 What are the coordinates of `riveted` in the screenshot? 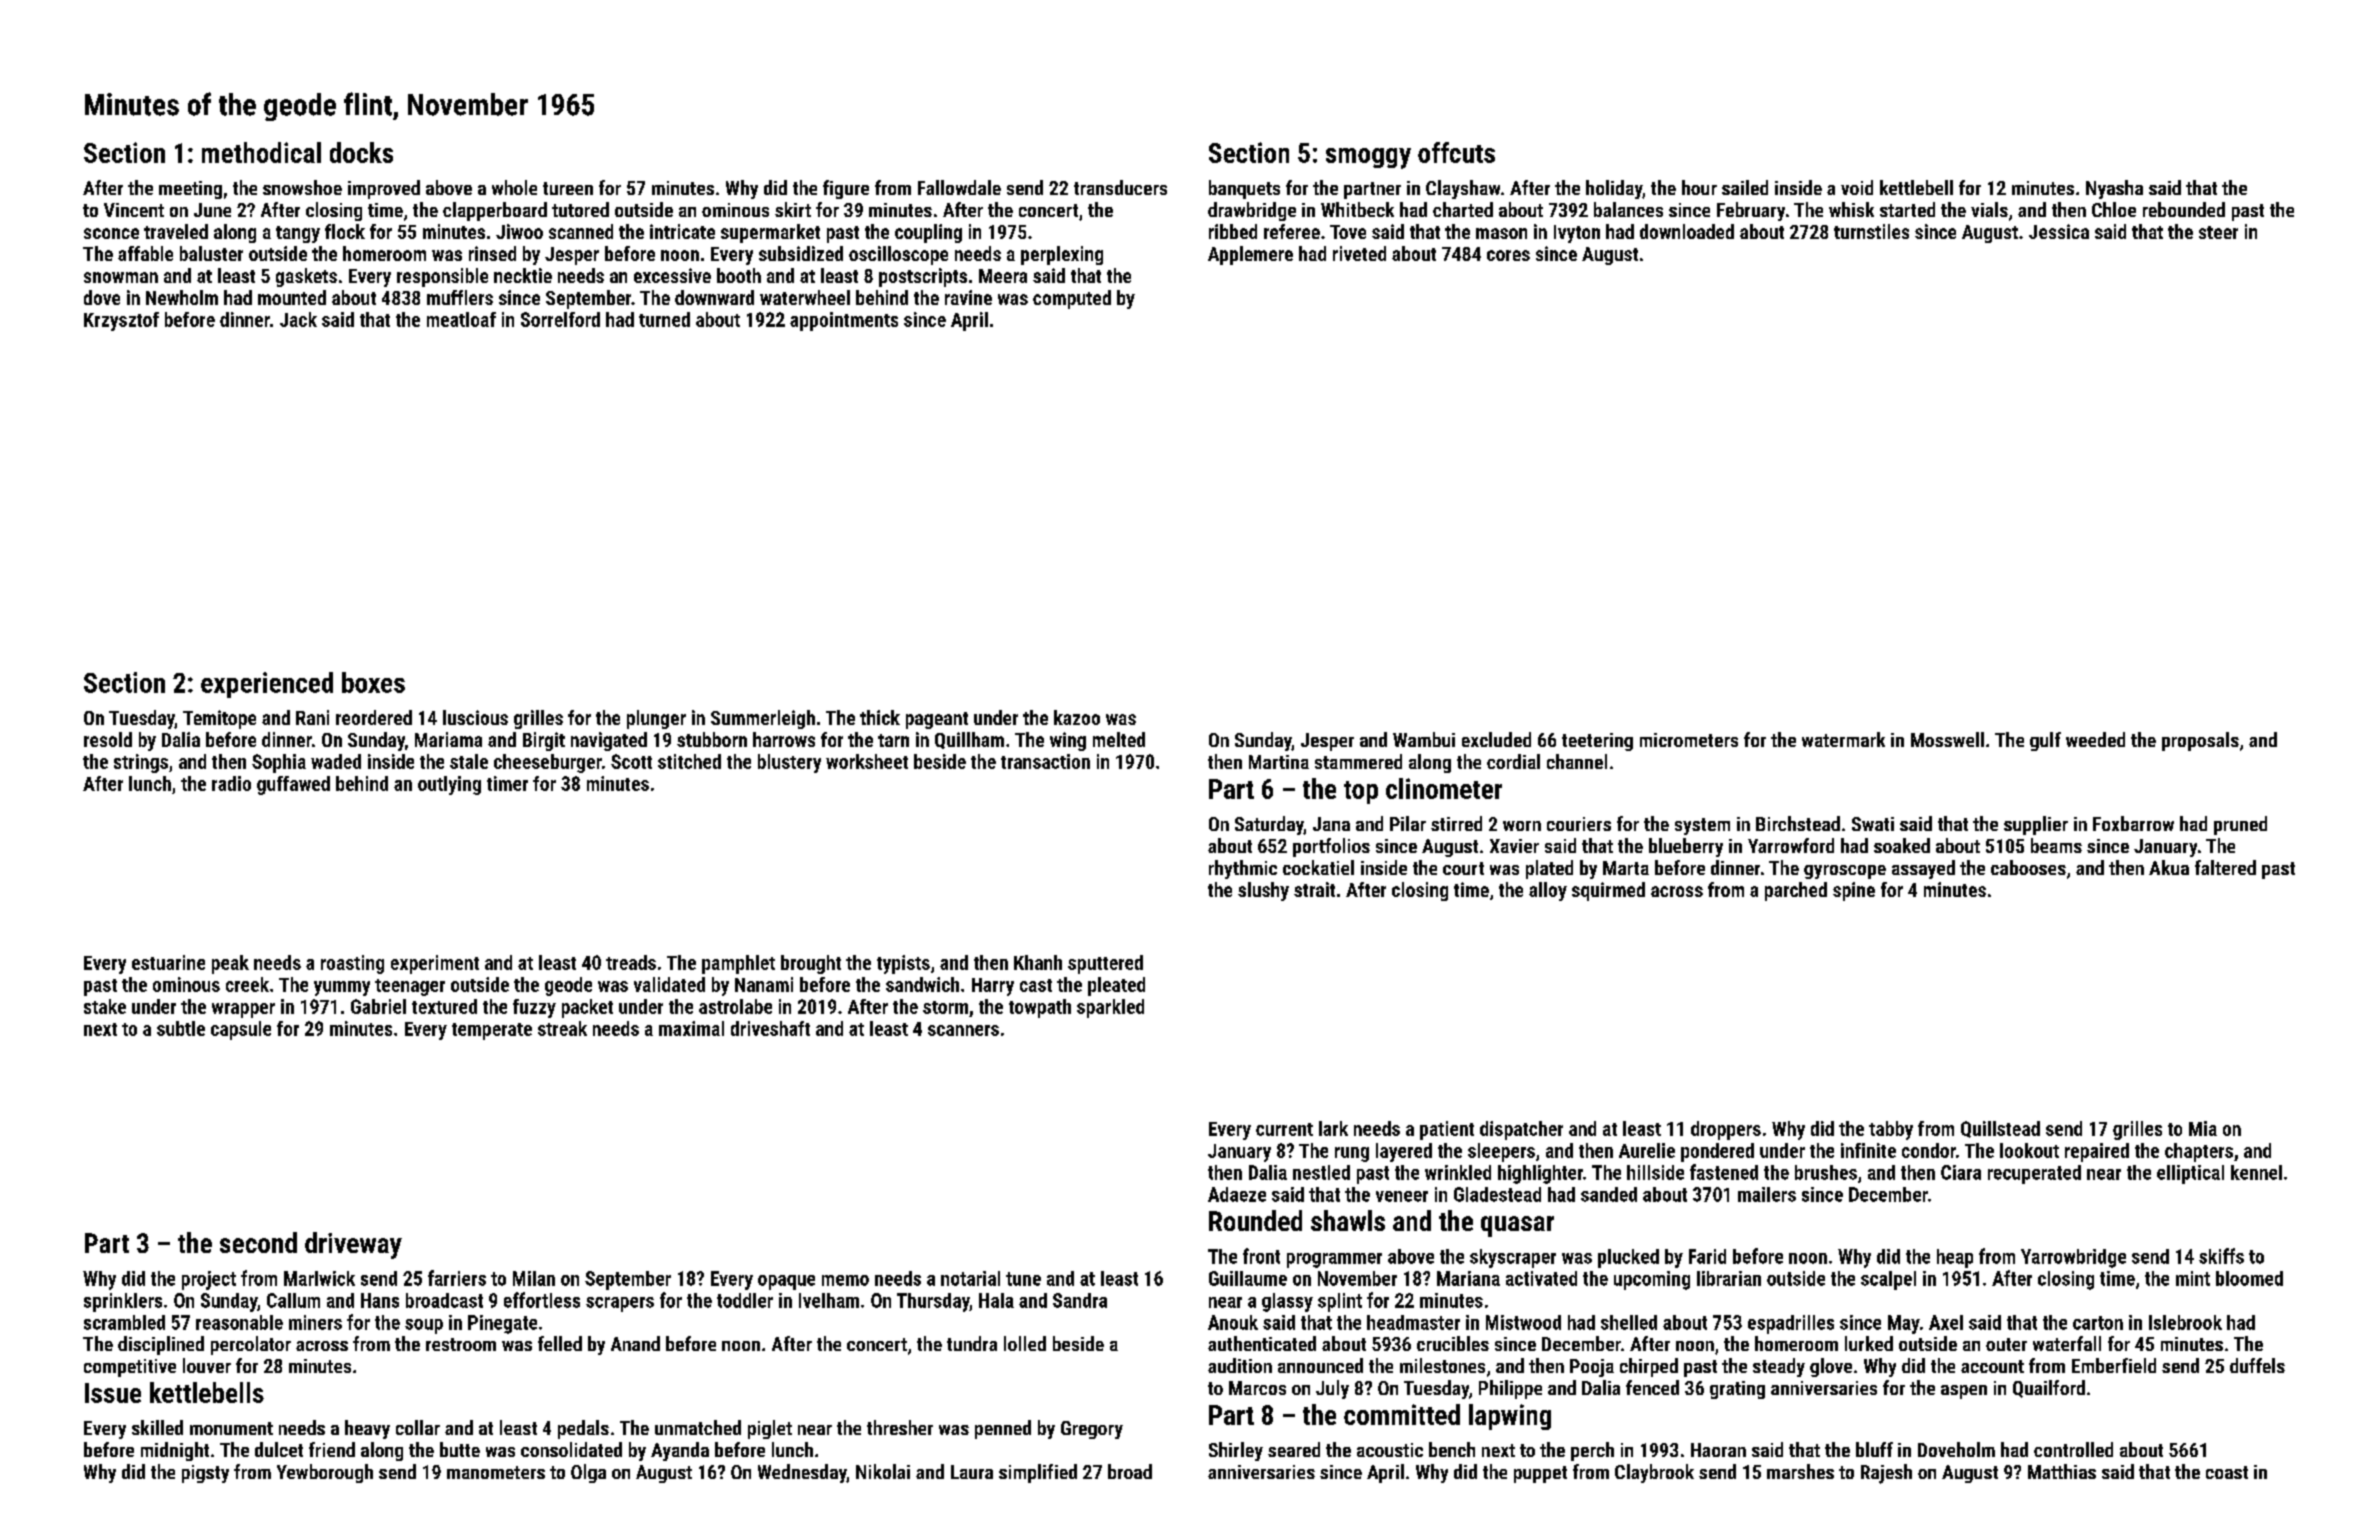 It's located at (1359, 253).
